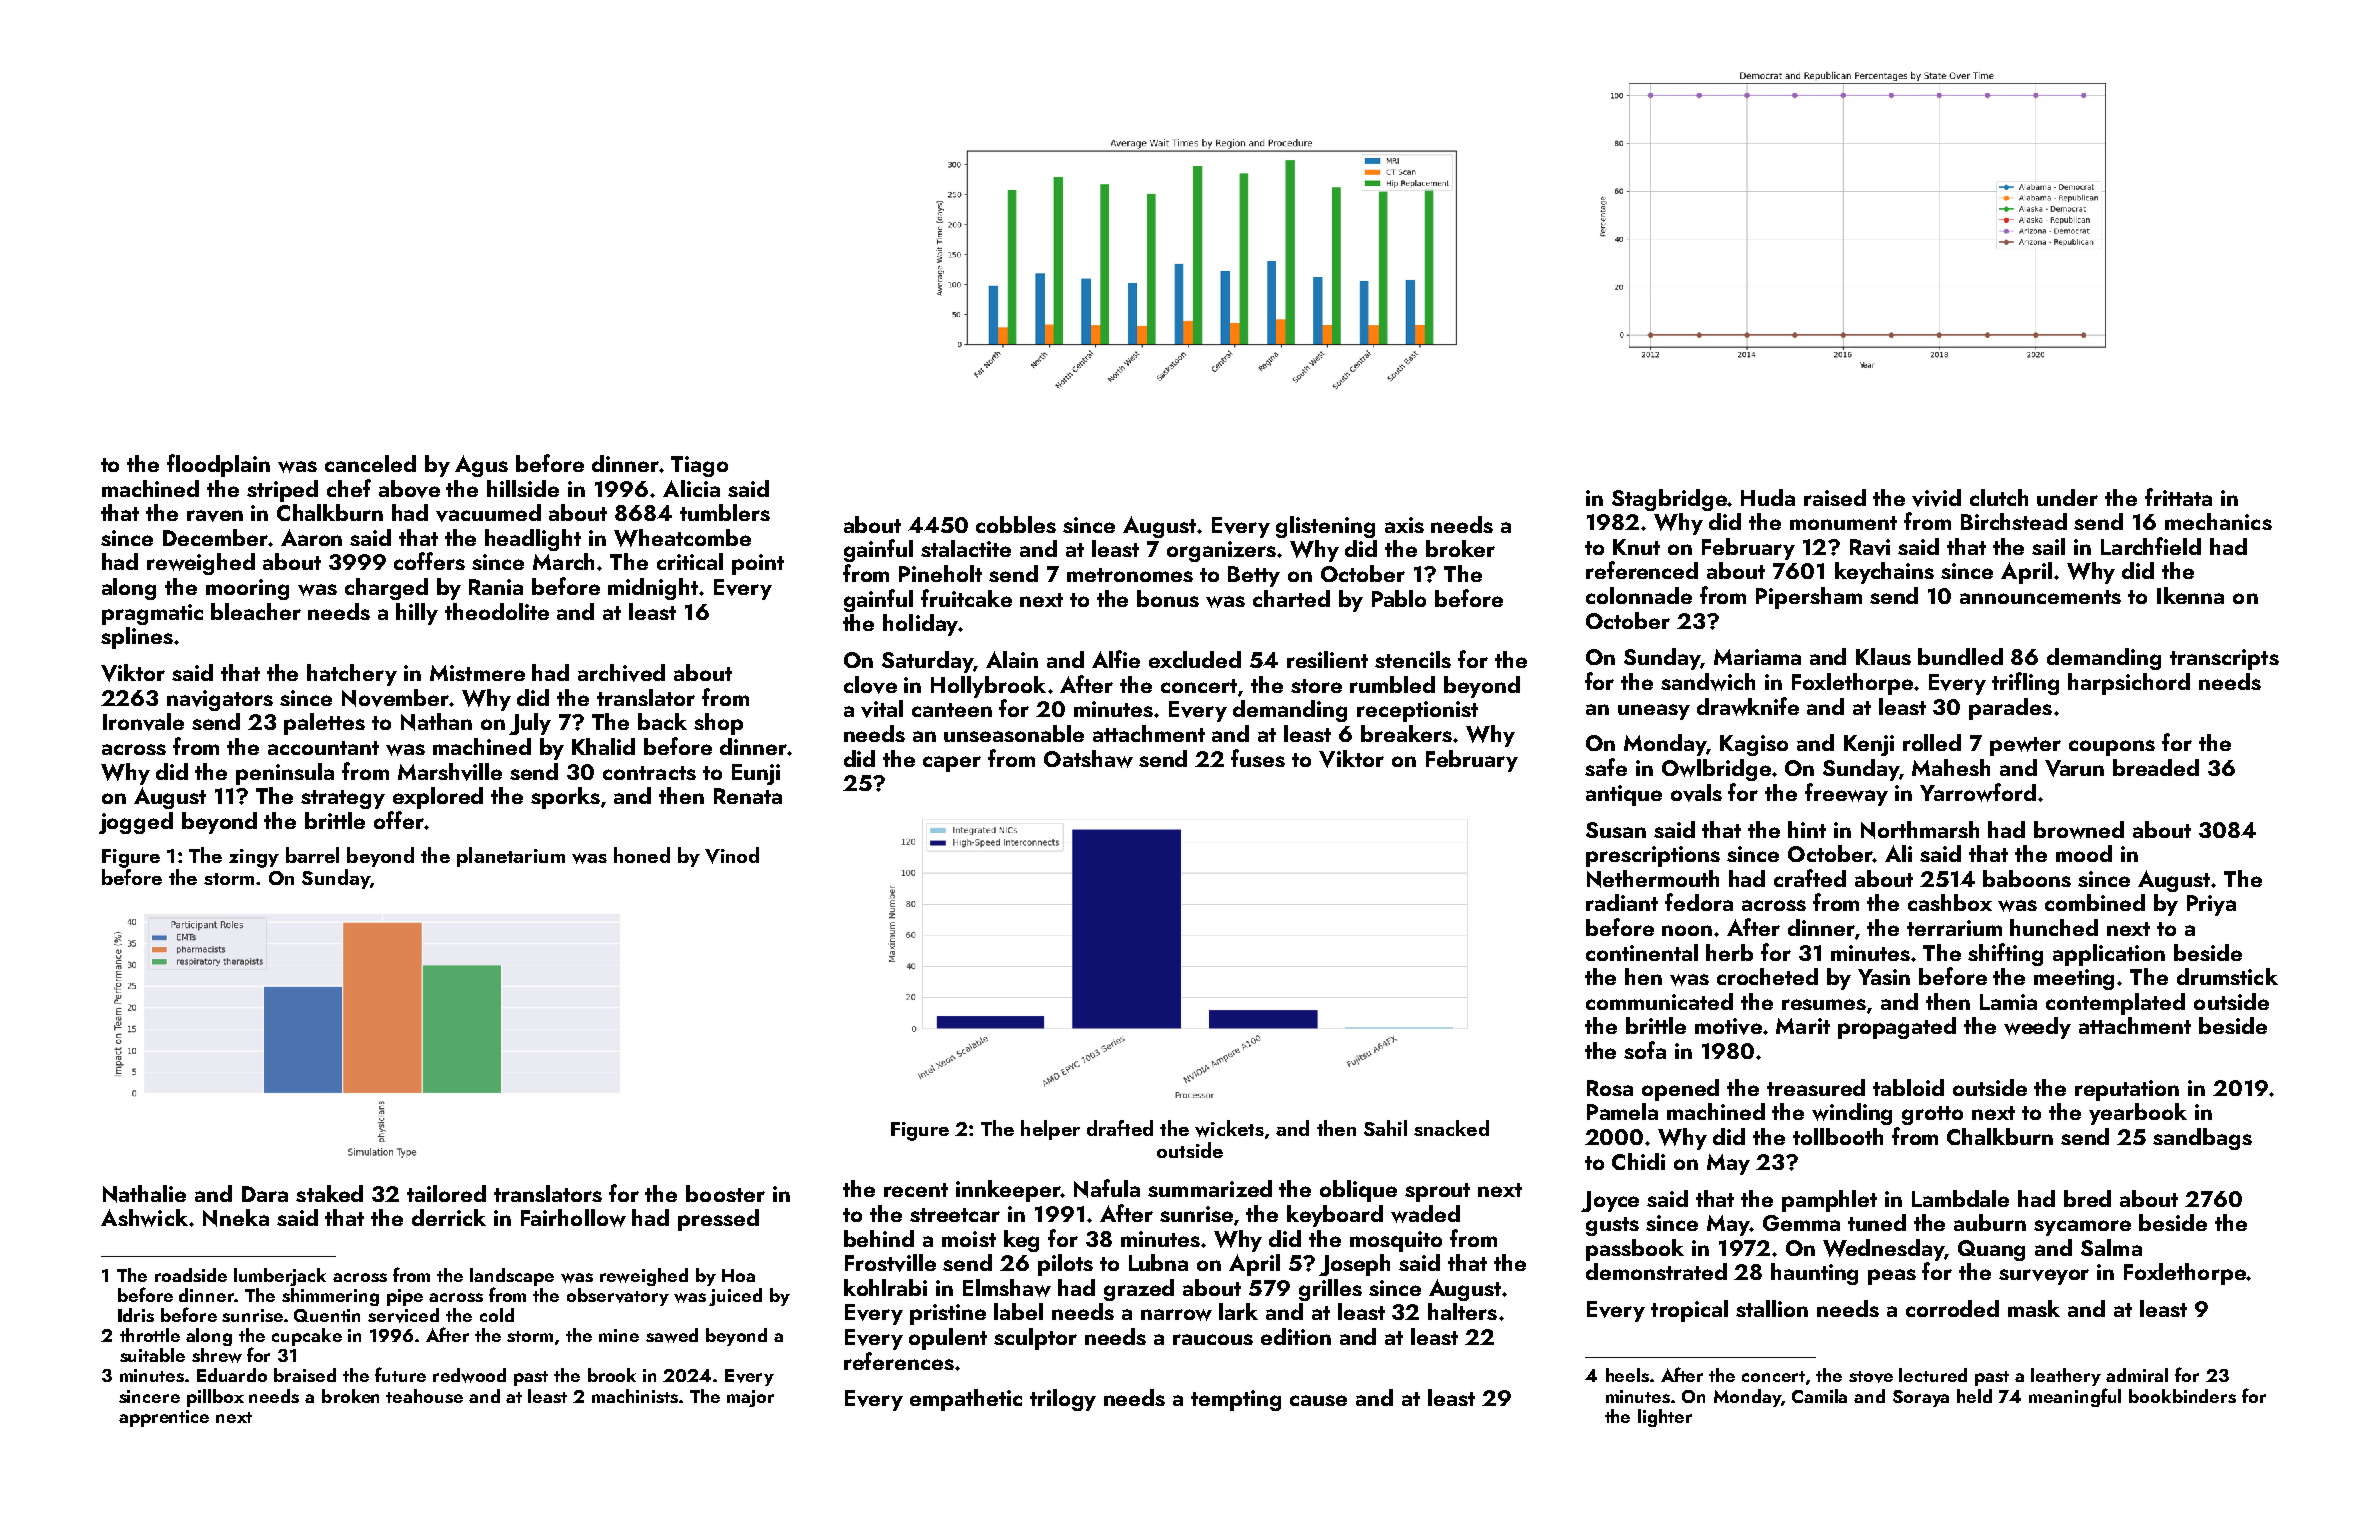 This screenshot has width=2380, height=1540. Describe the element at coordinates (1665, 1418) in the screenshot. I see `lighter` at that location.
